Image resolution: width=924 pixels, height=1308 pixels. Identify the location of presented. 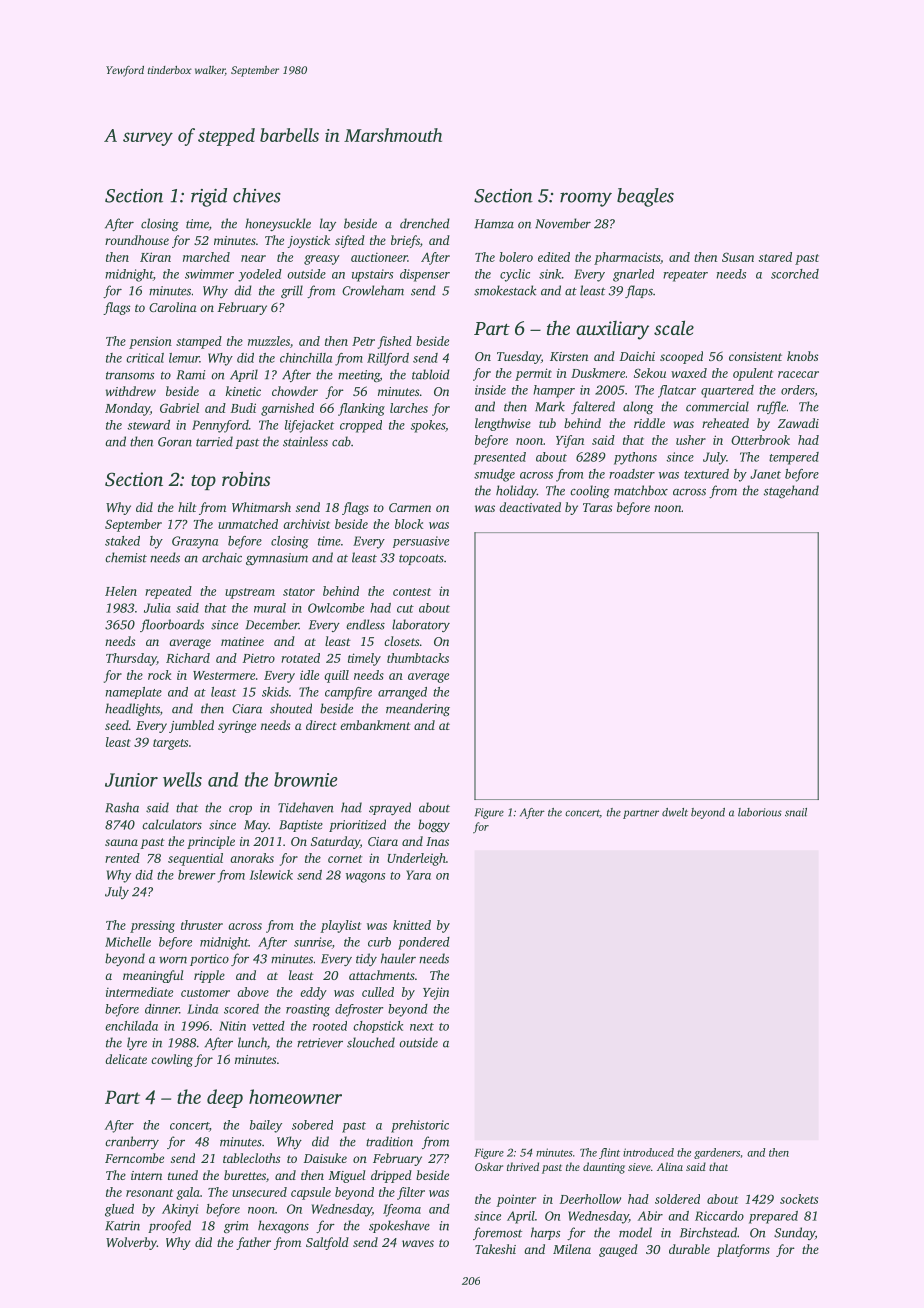
(499, 458).
